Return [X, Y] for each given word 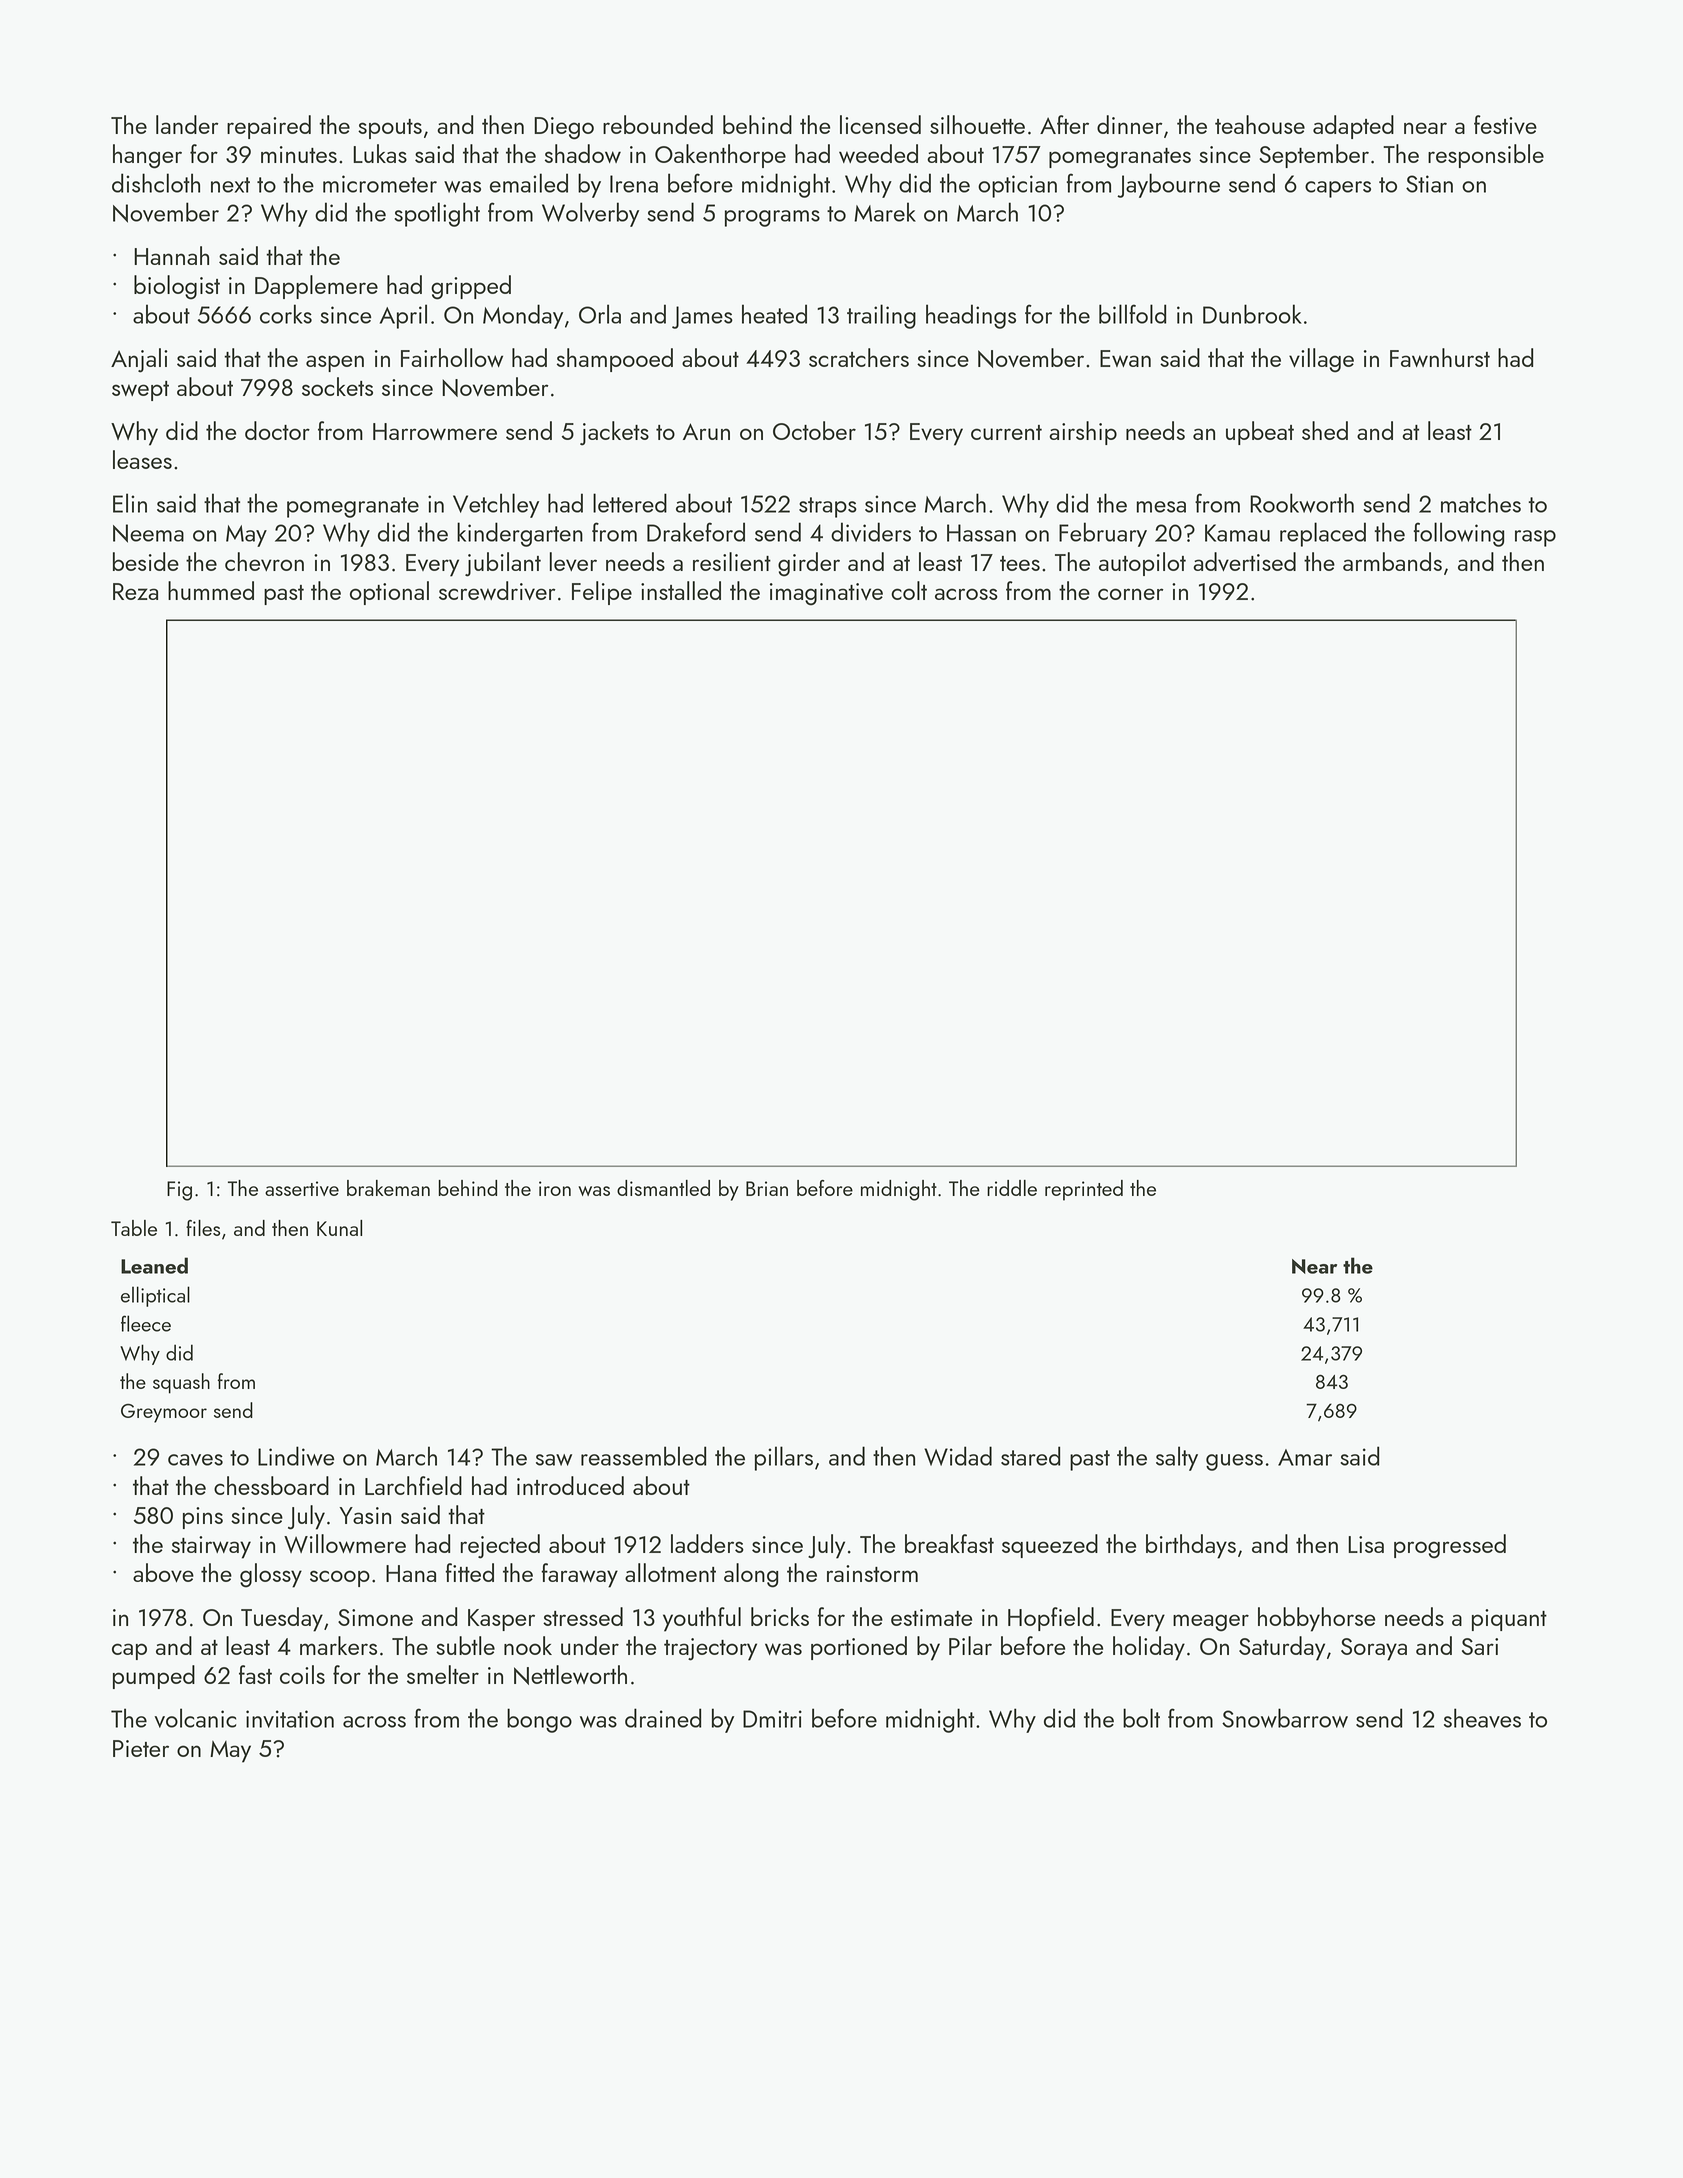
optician [1017, 186]
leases [142, 459]
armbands [1392, 561]
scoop [340, 1578]
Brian [767, 1188]
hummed [211, 590]
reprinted [1084, 1190]
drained [663, 1718]
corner [1131, 594]
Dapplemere [316, 287]
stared [1031, 1456]
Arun [706, 431]
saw [554, 1460]
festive [1505, 124]
